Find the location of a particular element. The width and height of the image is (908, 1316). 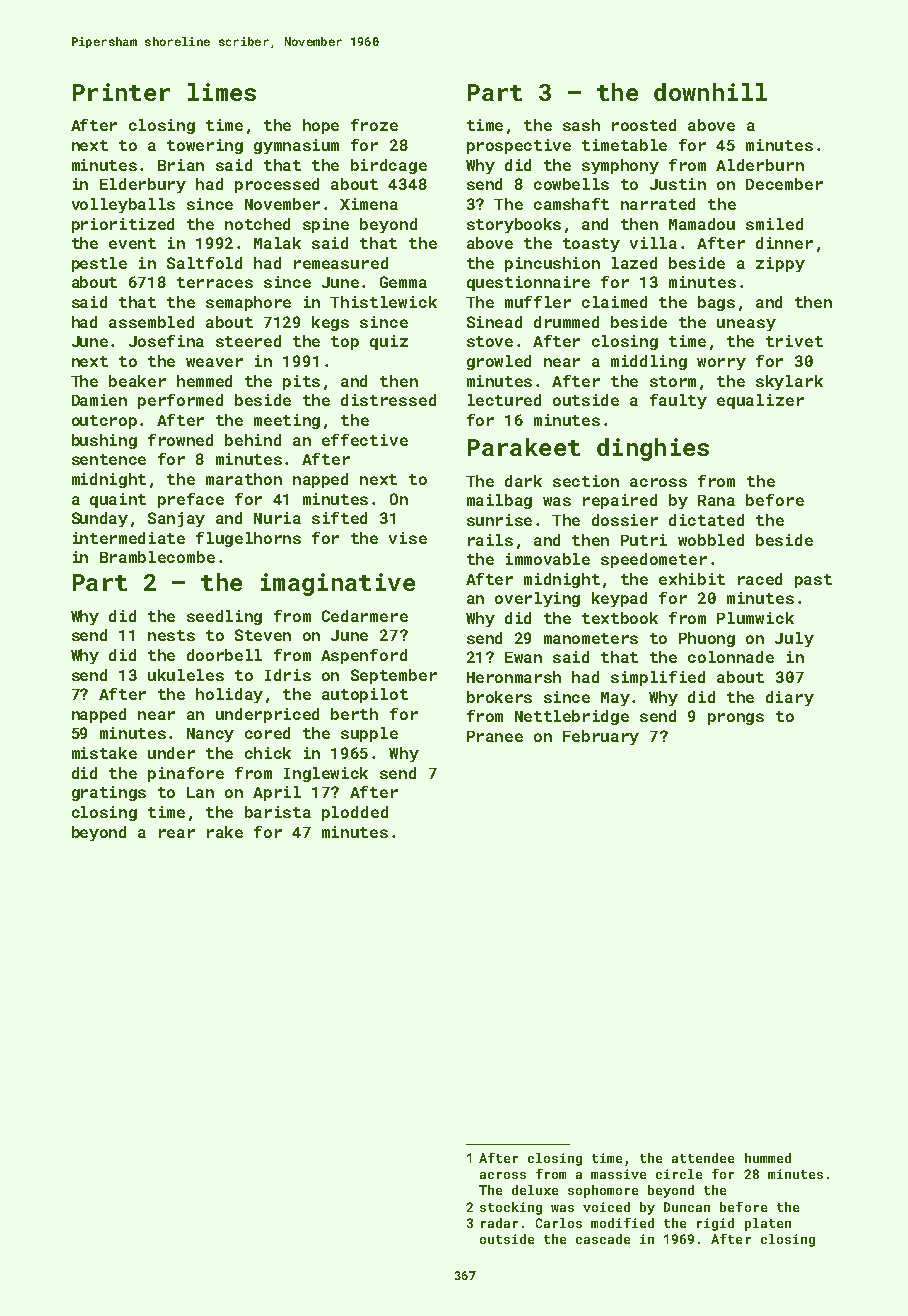

Printer is located at coordinates (121, 92).
